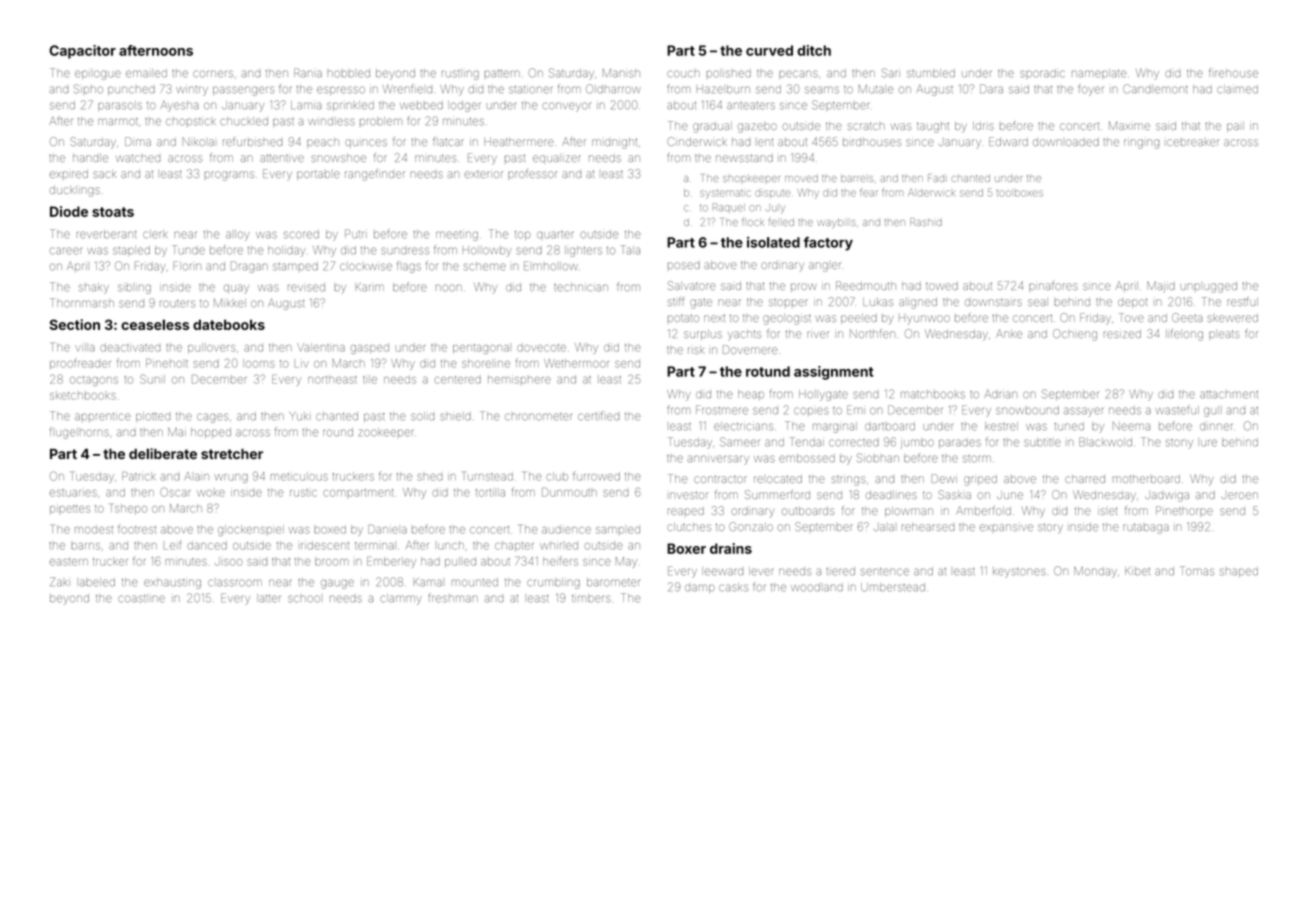  Describe the element at coordinates (893, 587) in the document. I see `Umberstead` at that location.
